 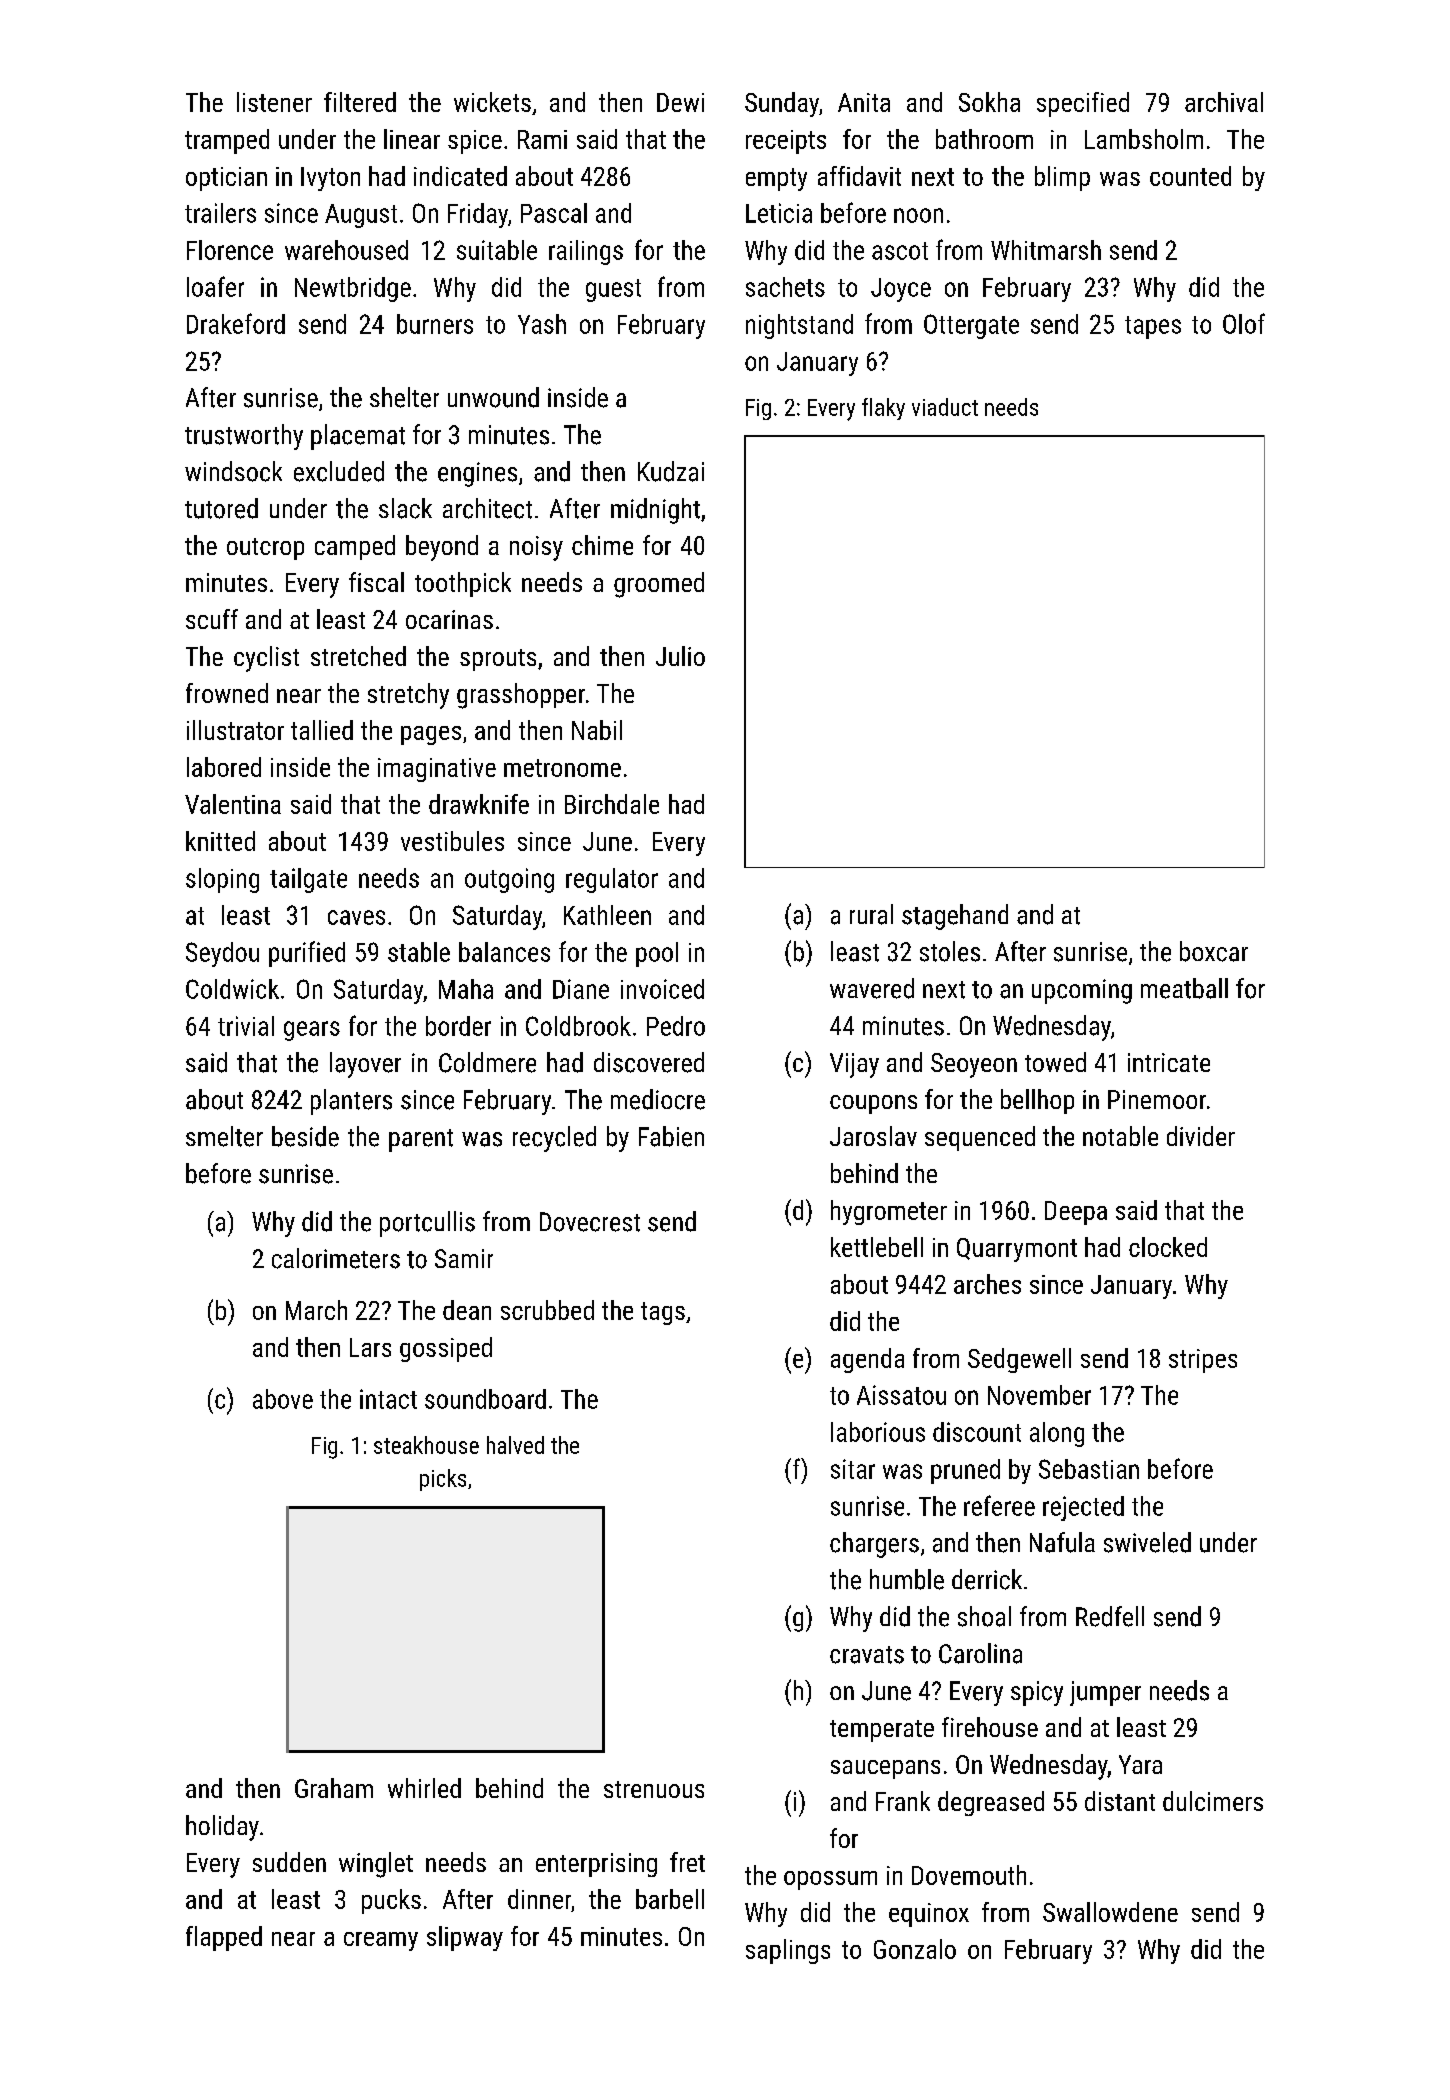 I want to click on chargers, so click(x=874, y=1545).
